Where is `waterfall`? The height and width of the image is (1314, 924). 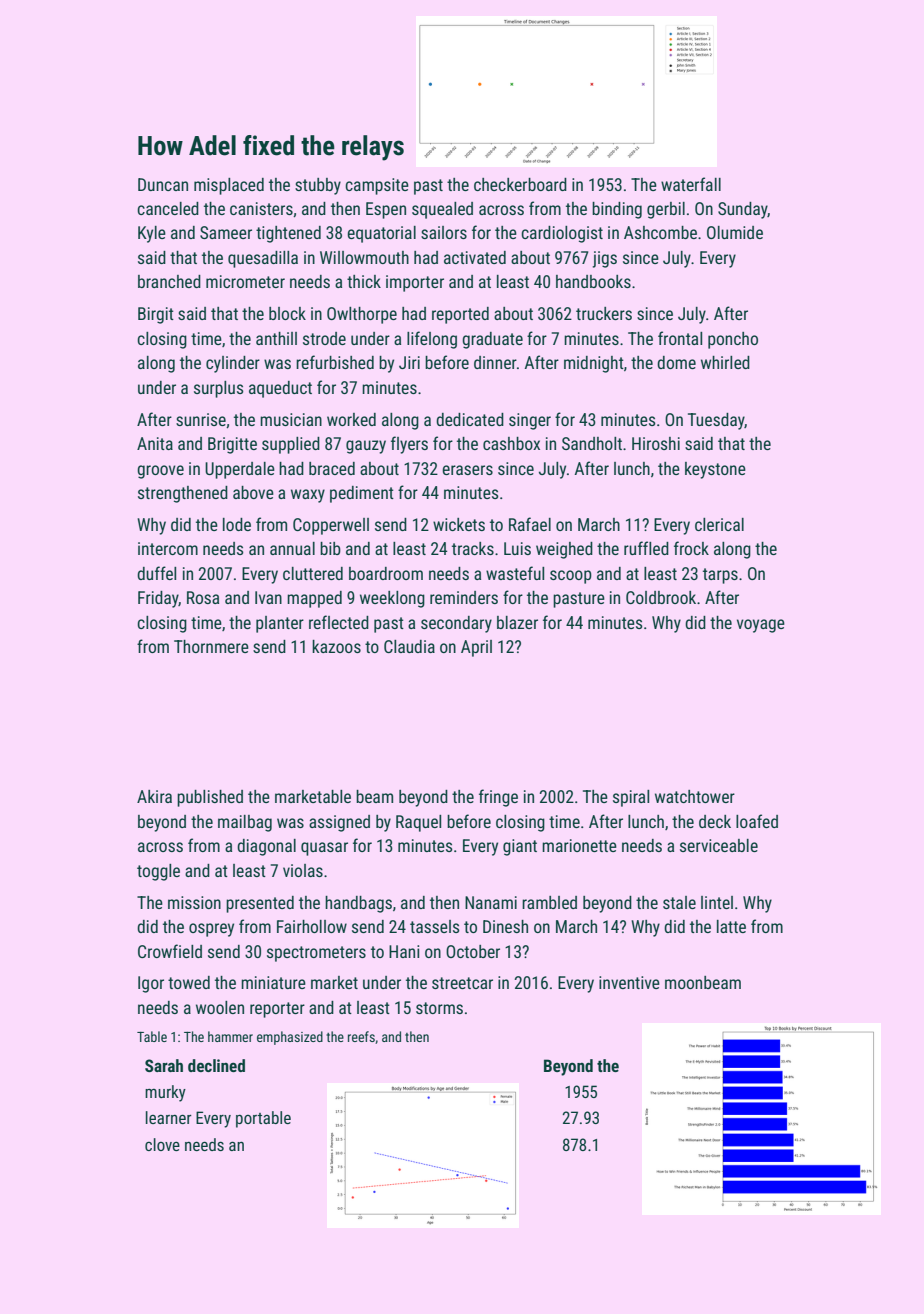
waterfall is located at coordinates (691, 184).
